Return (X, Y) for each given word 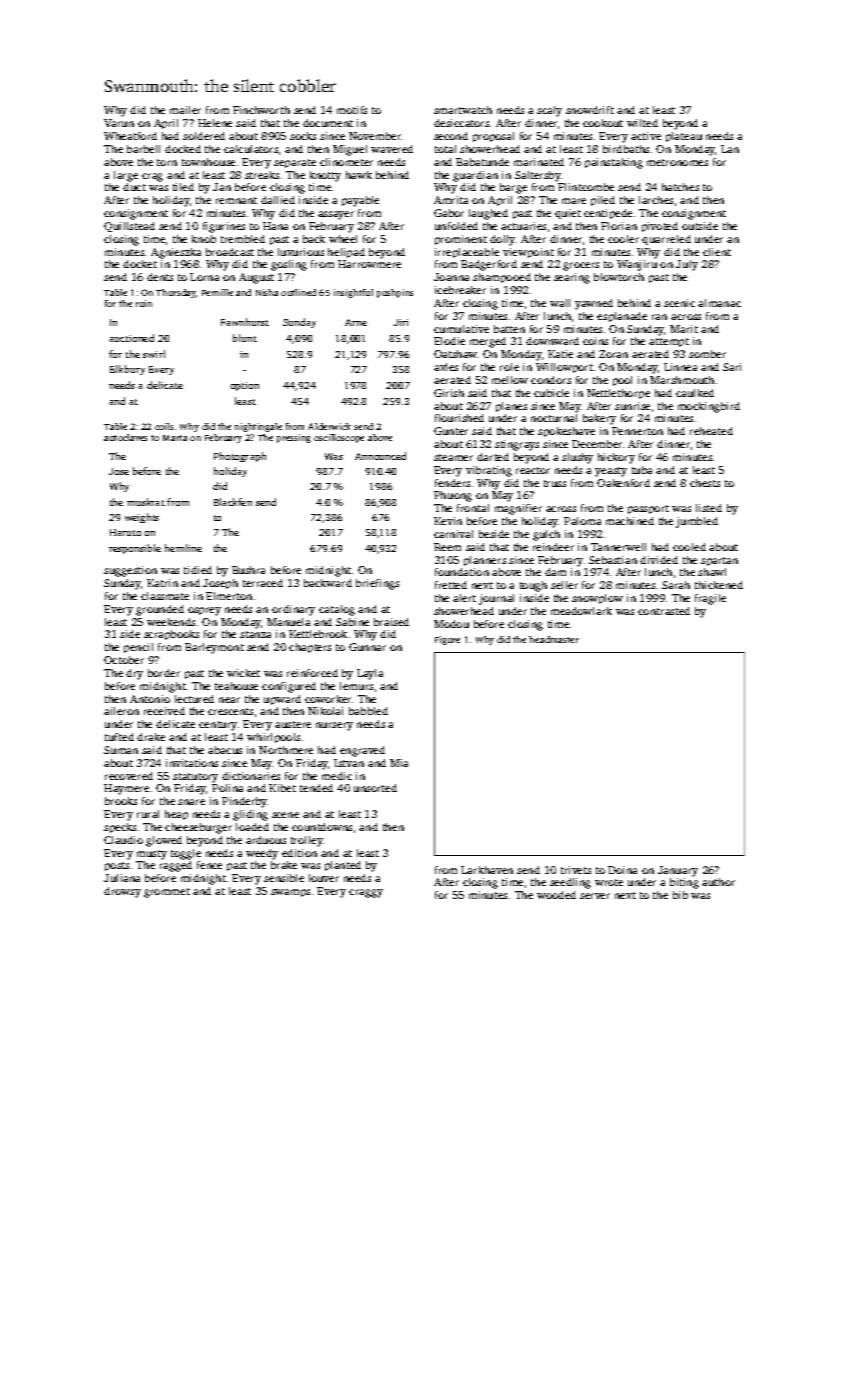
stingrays (517, 445)
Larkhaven (487, 870)
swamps (290, 893)
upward (282, 700)
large (126, 176)
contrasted (664, 611)
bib (680, 895)
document (328, 123)
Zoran (613, 354)
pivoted (660, 227)
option (244, 386)
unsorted (375, 788)
